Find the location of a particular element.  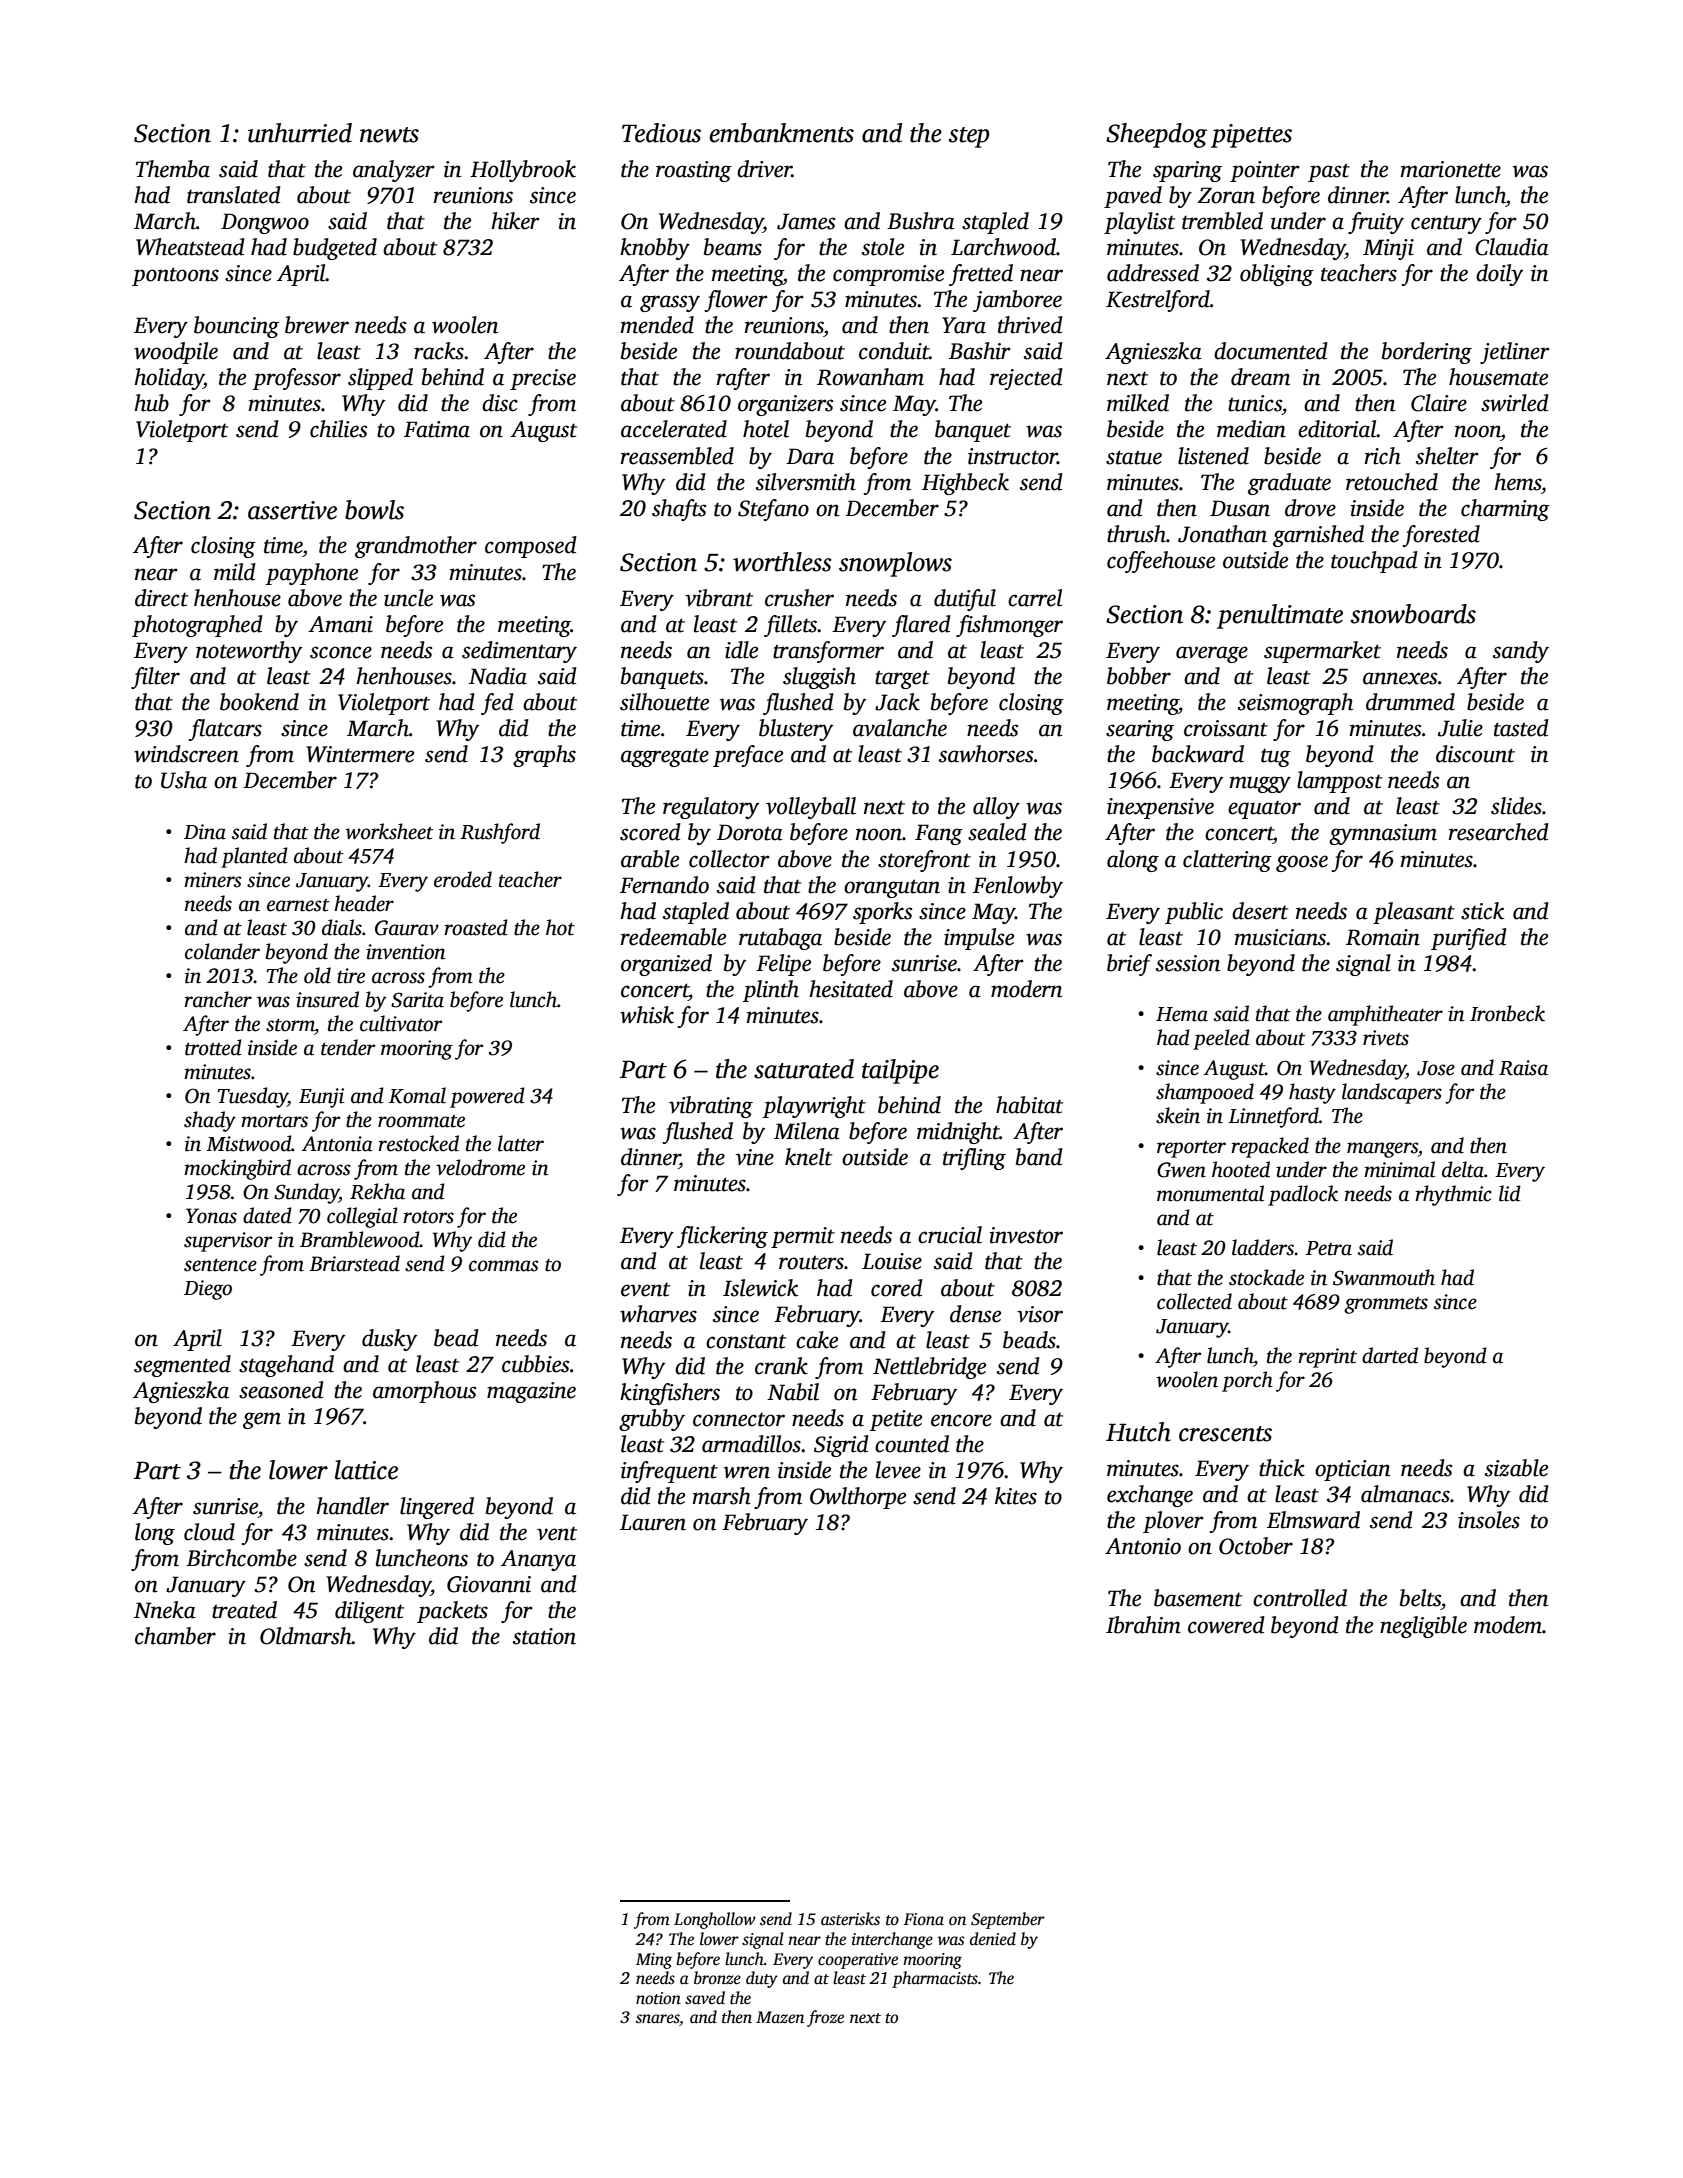

investor is located at coordinates (1026, 1235).
